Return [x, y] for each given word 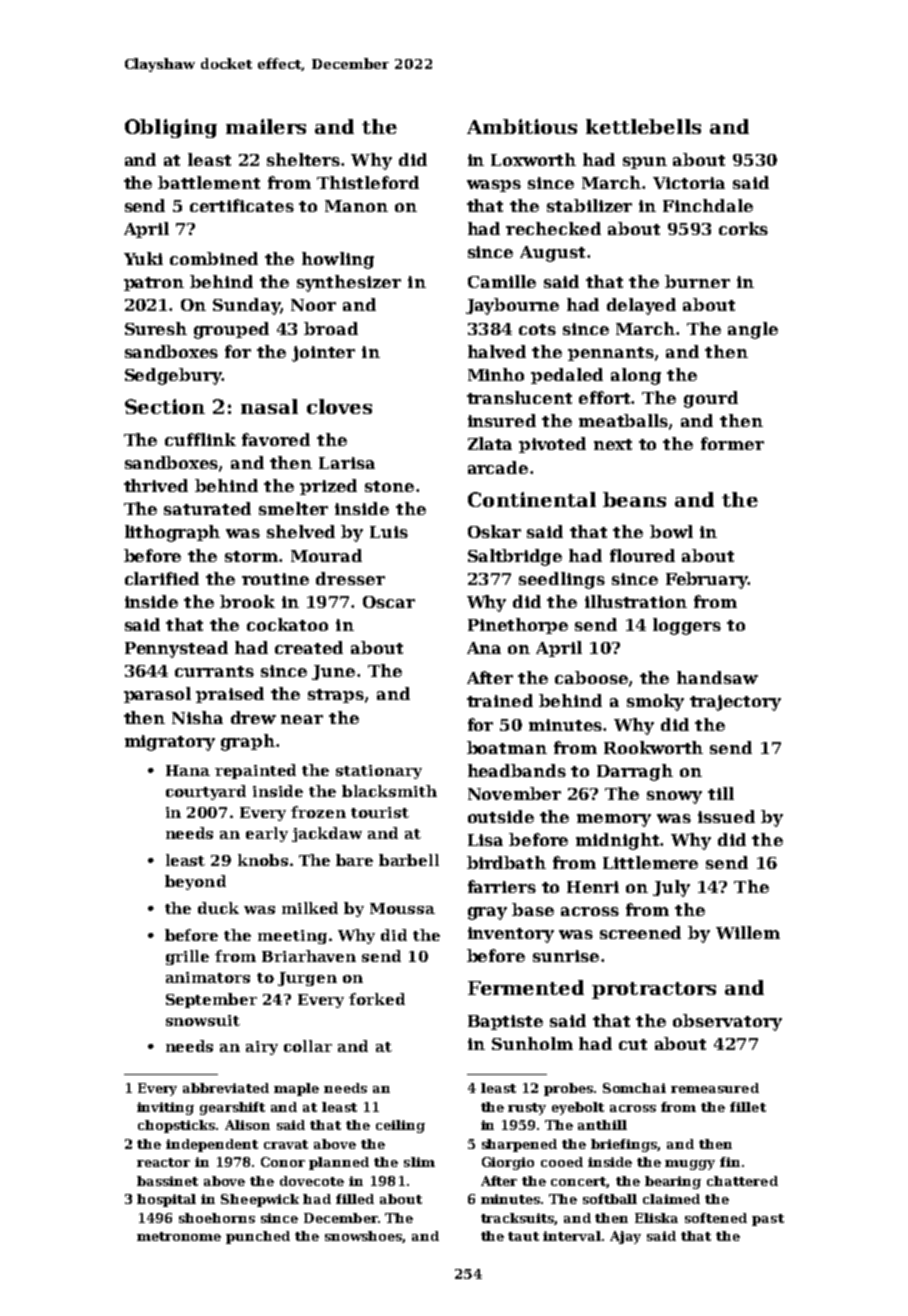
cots [537, 329]
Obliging [171, 128]
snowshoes [364, 1237]
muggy [690, 1165]
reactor [163, 1162]
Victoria [689, 183]
